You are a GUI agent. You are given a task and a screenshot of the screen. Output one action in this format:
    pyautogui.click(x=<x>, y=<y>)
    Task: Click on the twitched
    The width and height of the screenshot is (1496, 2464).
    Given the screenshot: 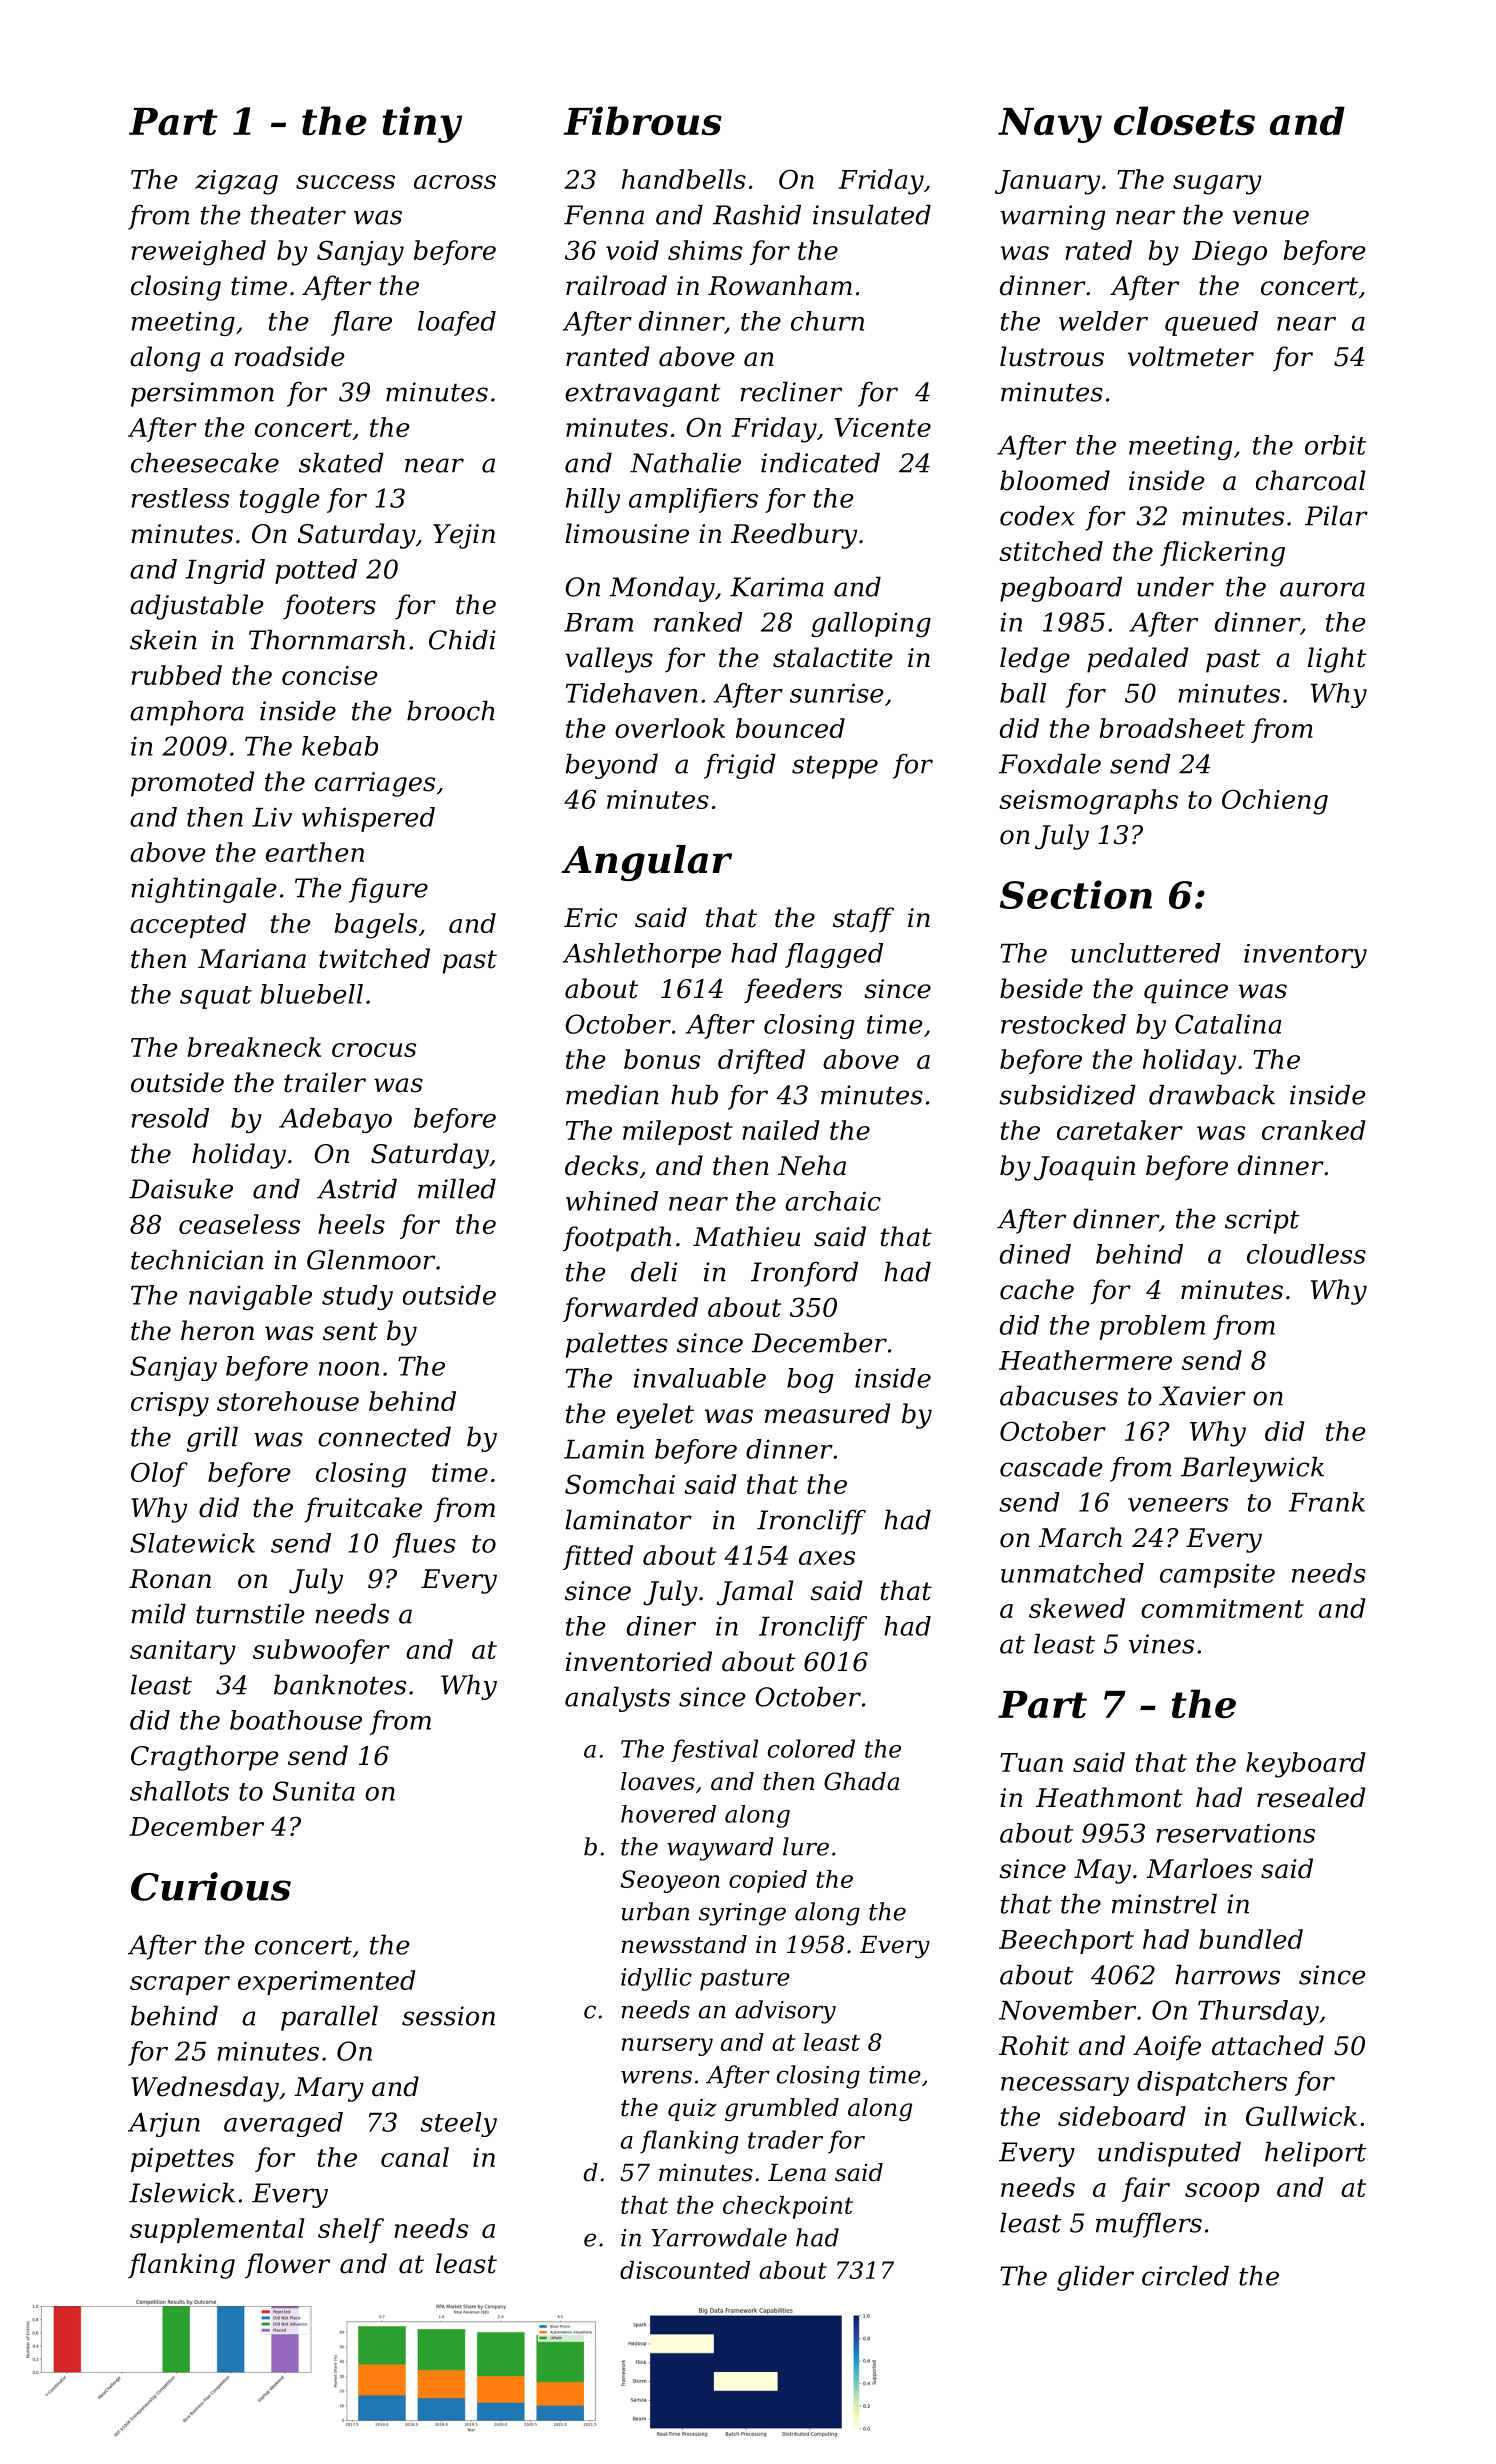 What is the action you would take?
    pyautogui.click(x=374, y=958)
